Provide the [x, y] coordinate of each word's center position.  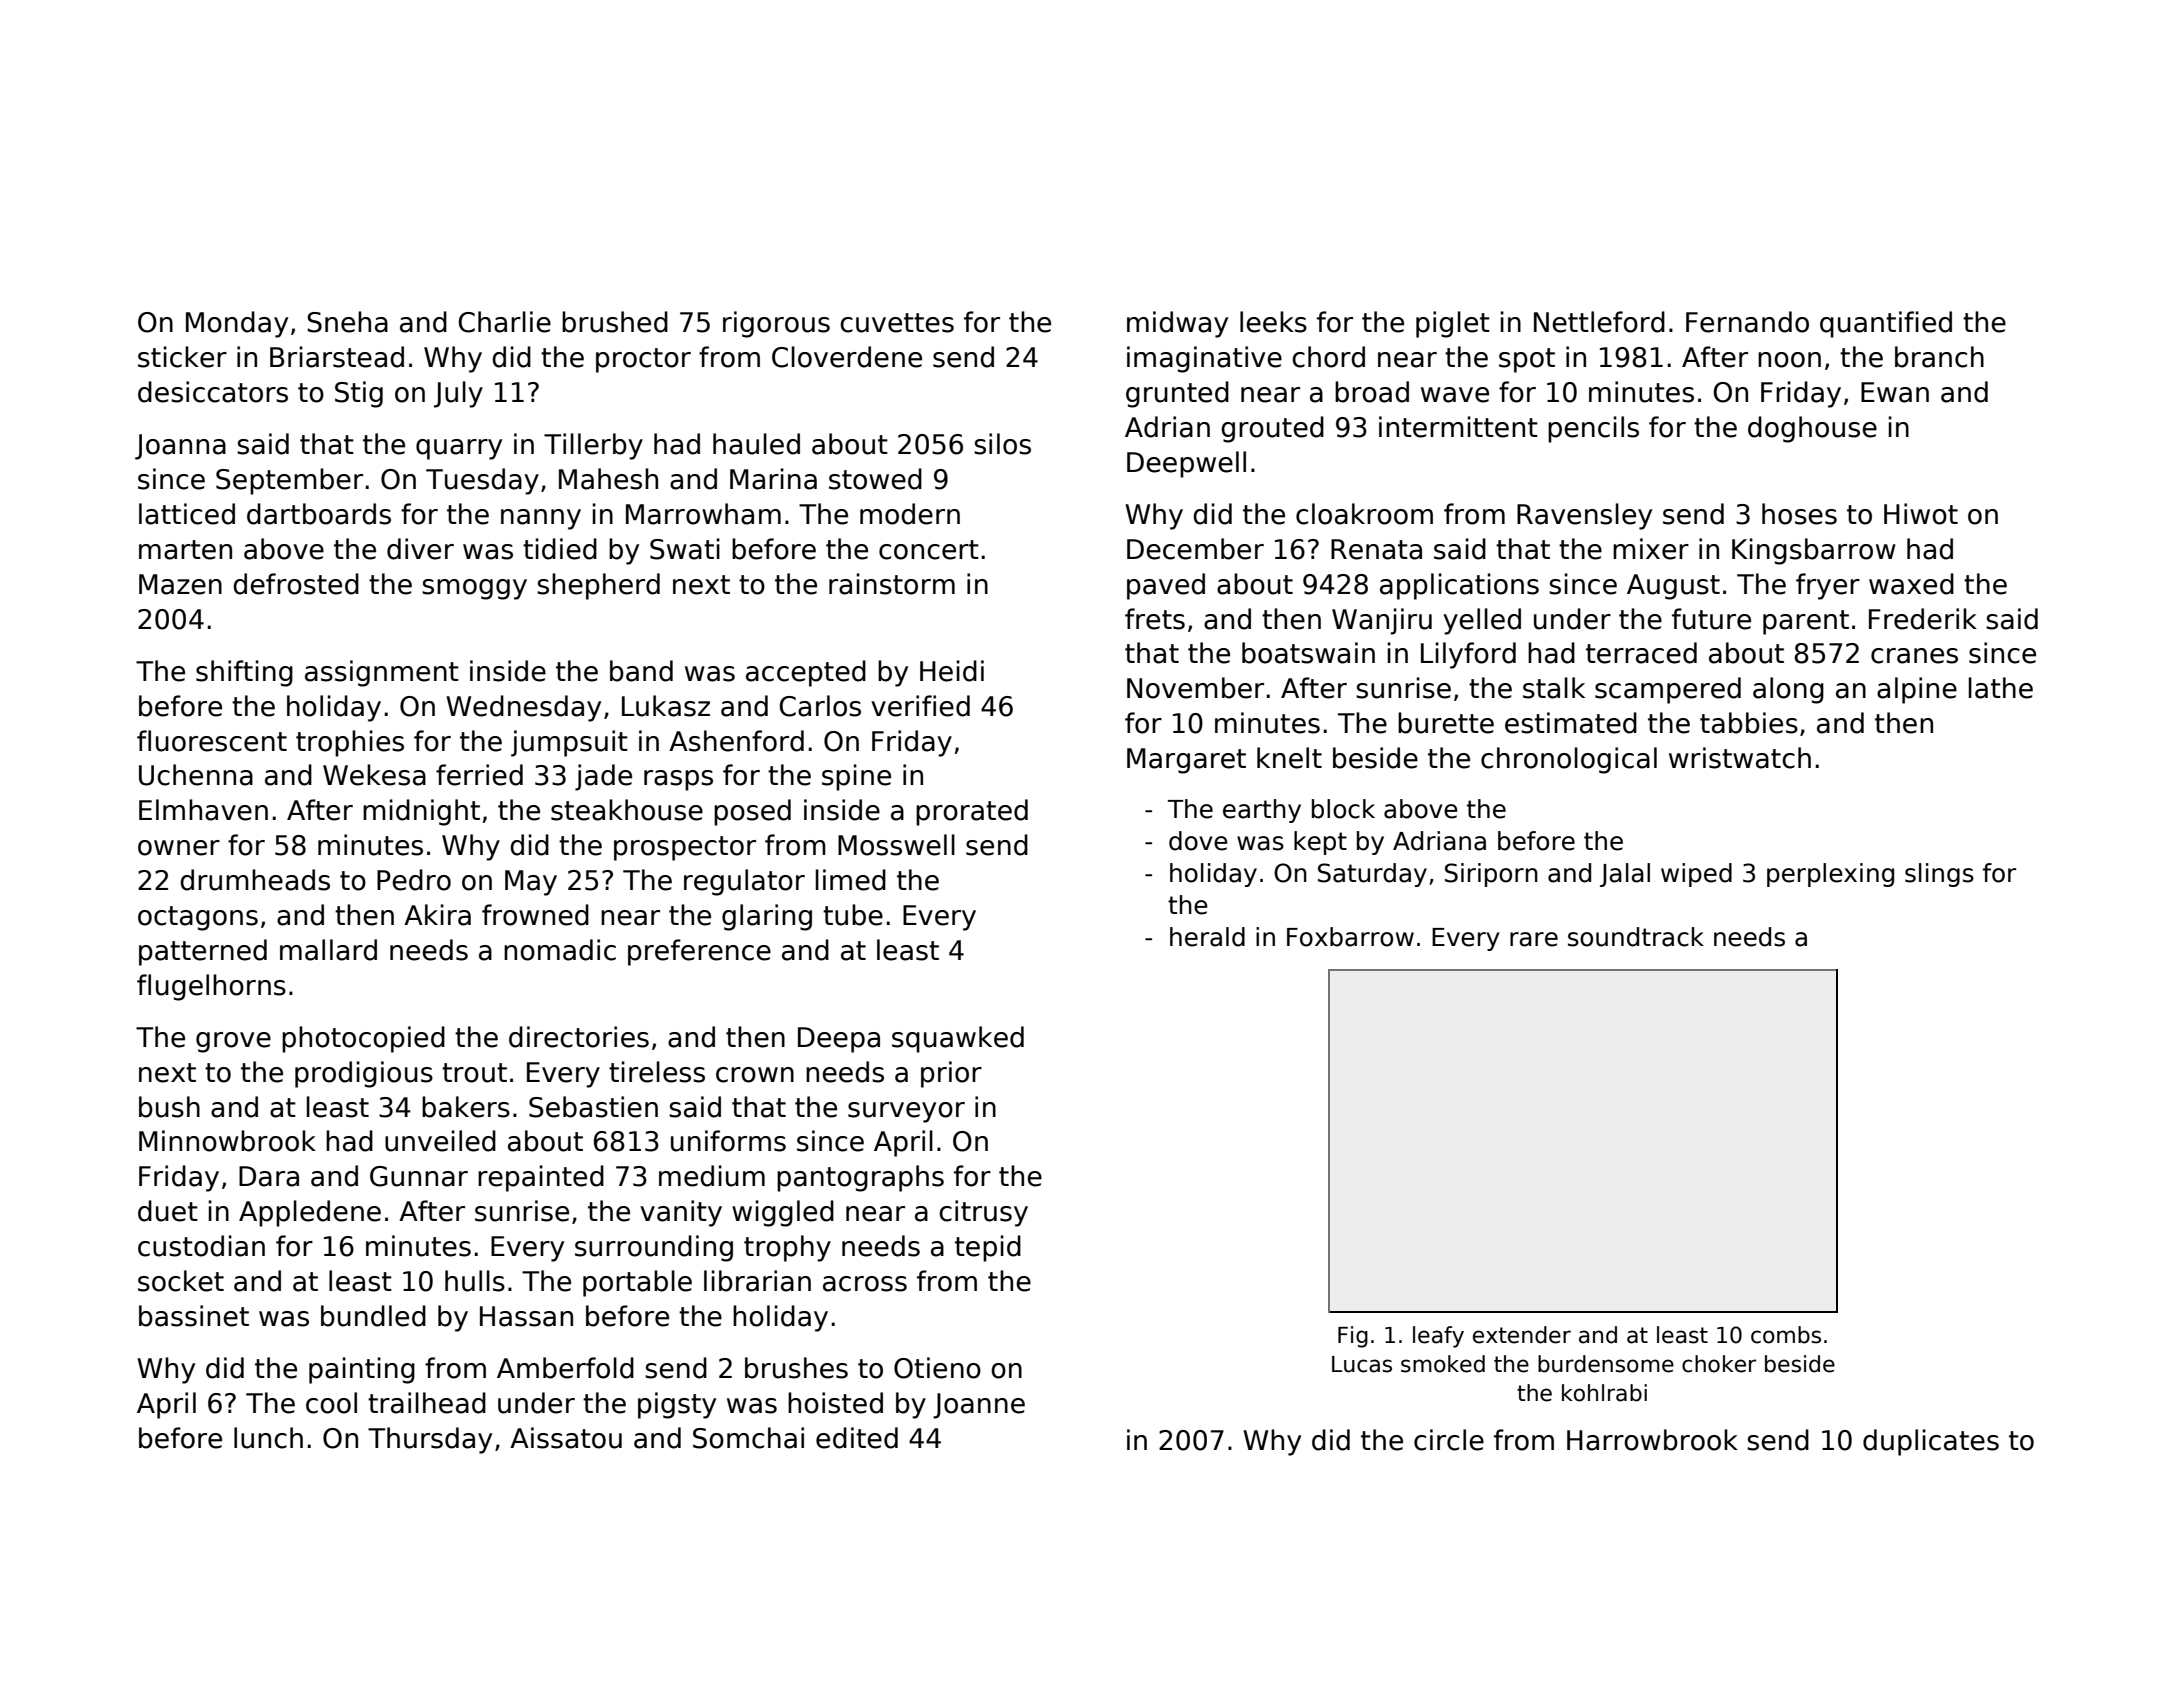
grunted [1177, 394]
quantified [1886, 324]
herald [1207, 937]
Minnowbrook [227, 1141]
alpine [1917, 690]
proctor [643, 360]
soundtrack [1636, 937]
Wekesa [374, 775]
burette [1446, 723]
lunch [268, 1438]
